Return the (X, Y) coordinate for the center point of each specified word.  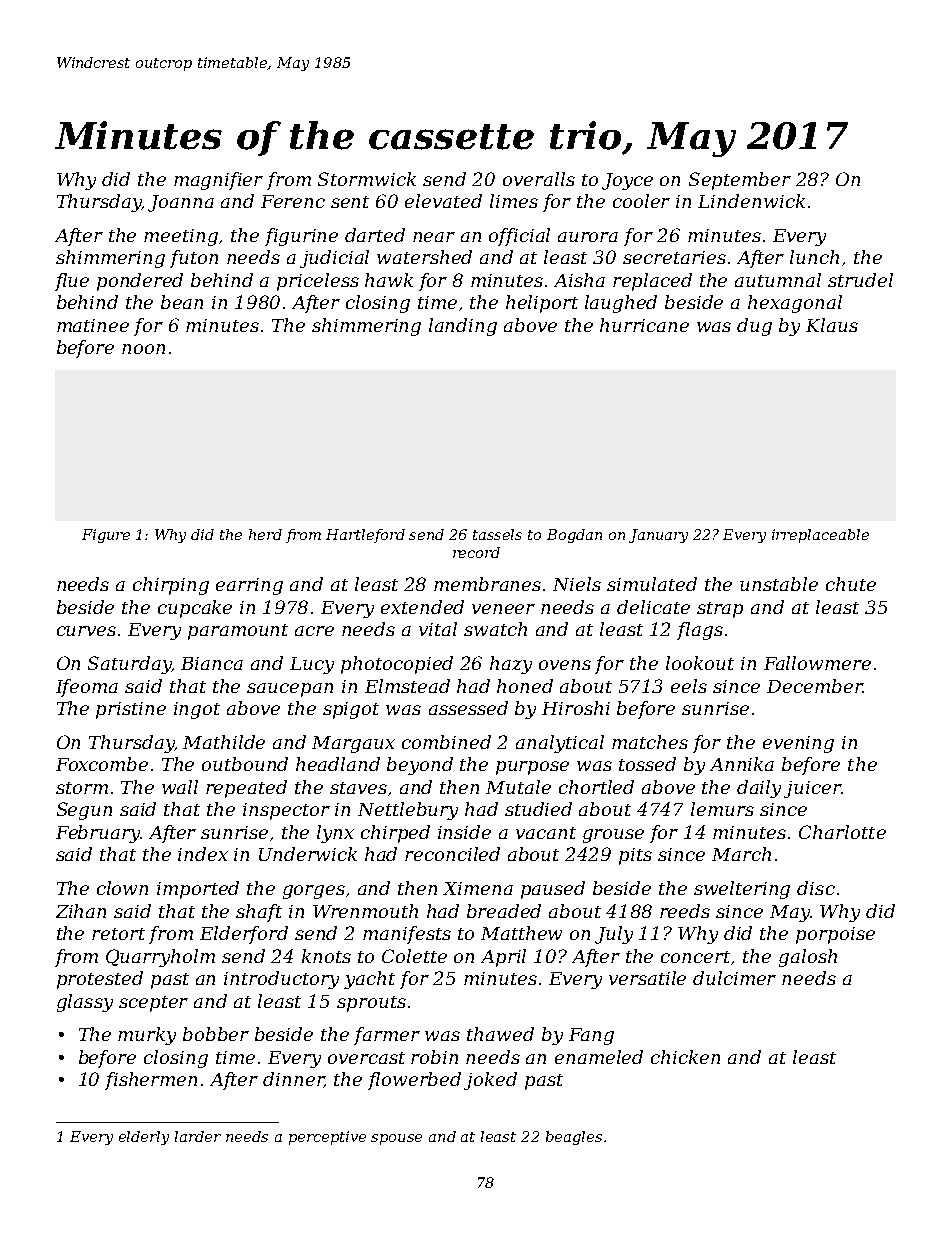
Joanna (181, 203)
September (740, 181)
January (658, 536)
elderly (144, 1138)
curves (86, 631)
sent (350, 202)
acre (314, 631)
